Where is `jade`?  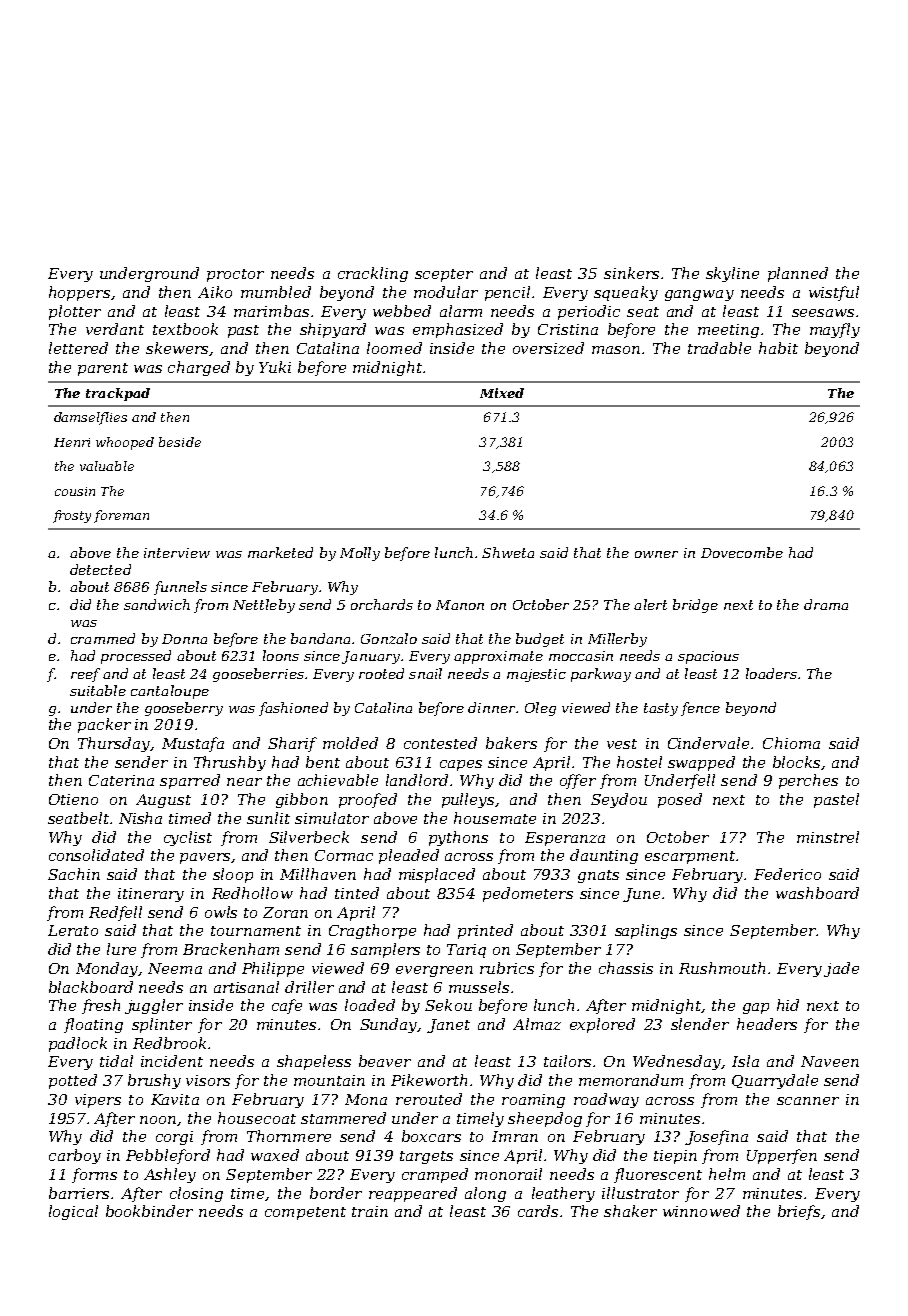
jade is located at coordinates (841, 969).
